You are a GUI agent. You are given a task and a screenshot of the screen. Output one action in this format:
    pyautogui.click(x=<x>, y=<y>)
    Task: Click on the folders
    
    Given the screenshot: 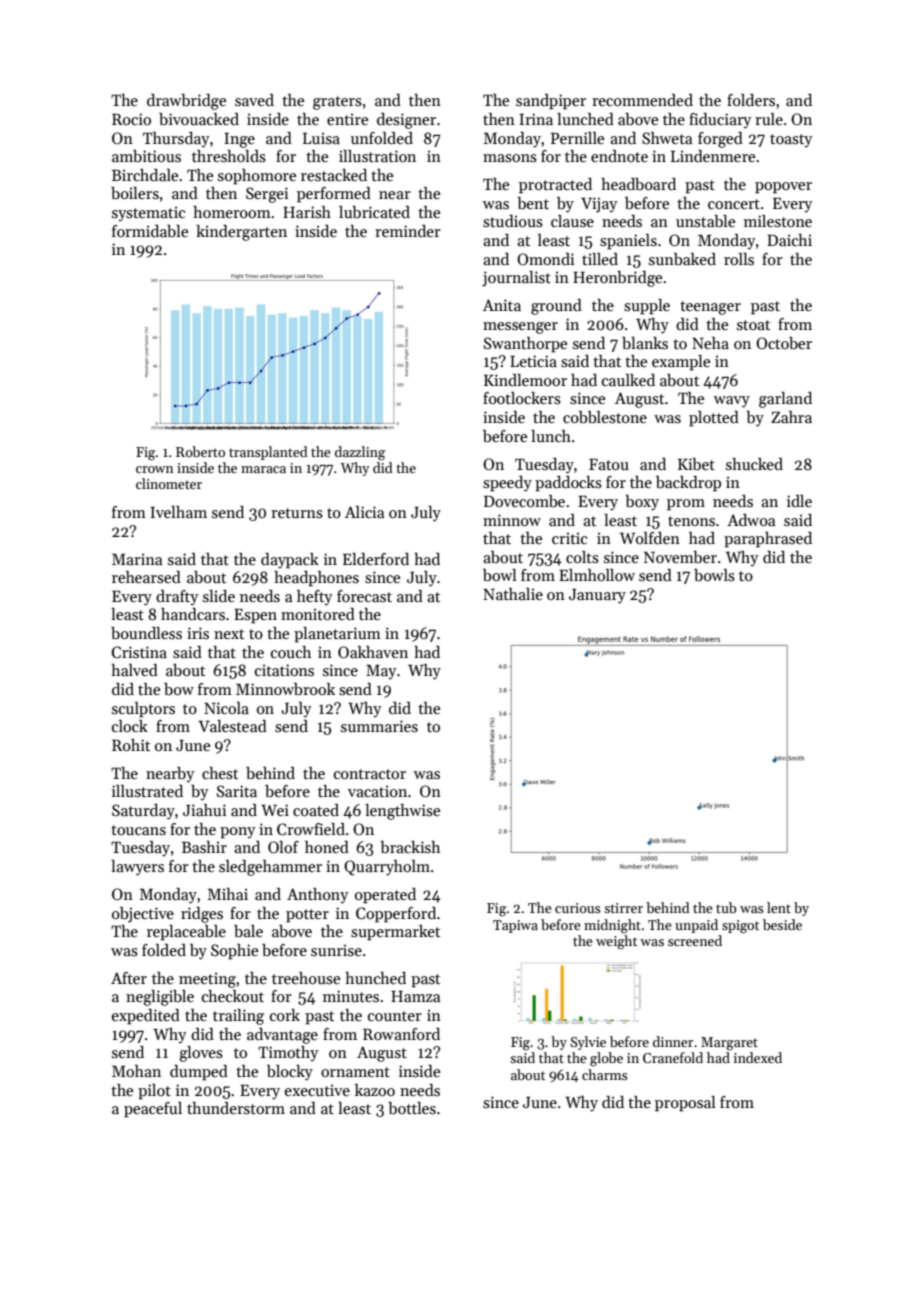 What is the action you would take?
    pyautogui.click(x=751, y=100)
